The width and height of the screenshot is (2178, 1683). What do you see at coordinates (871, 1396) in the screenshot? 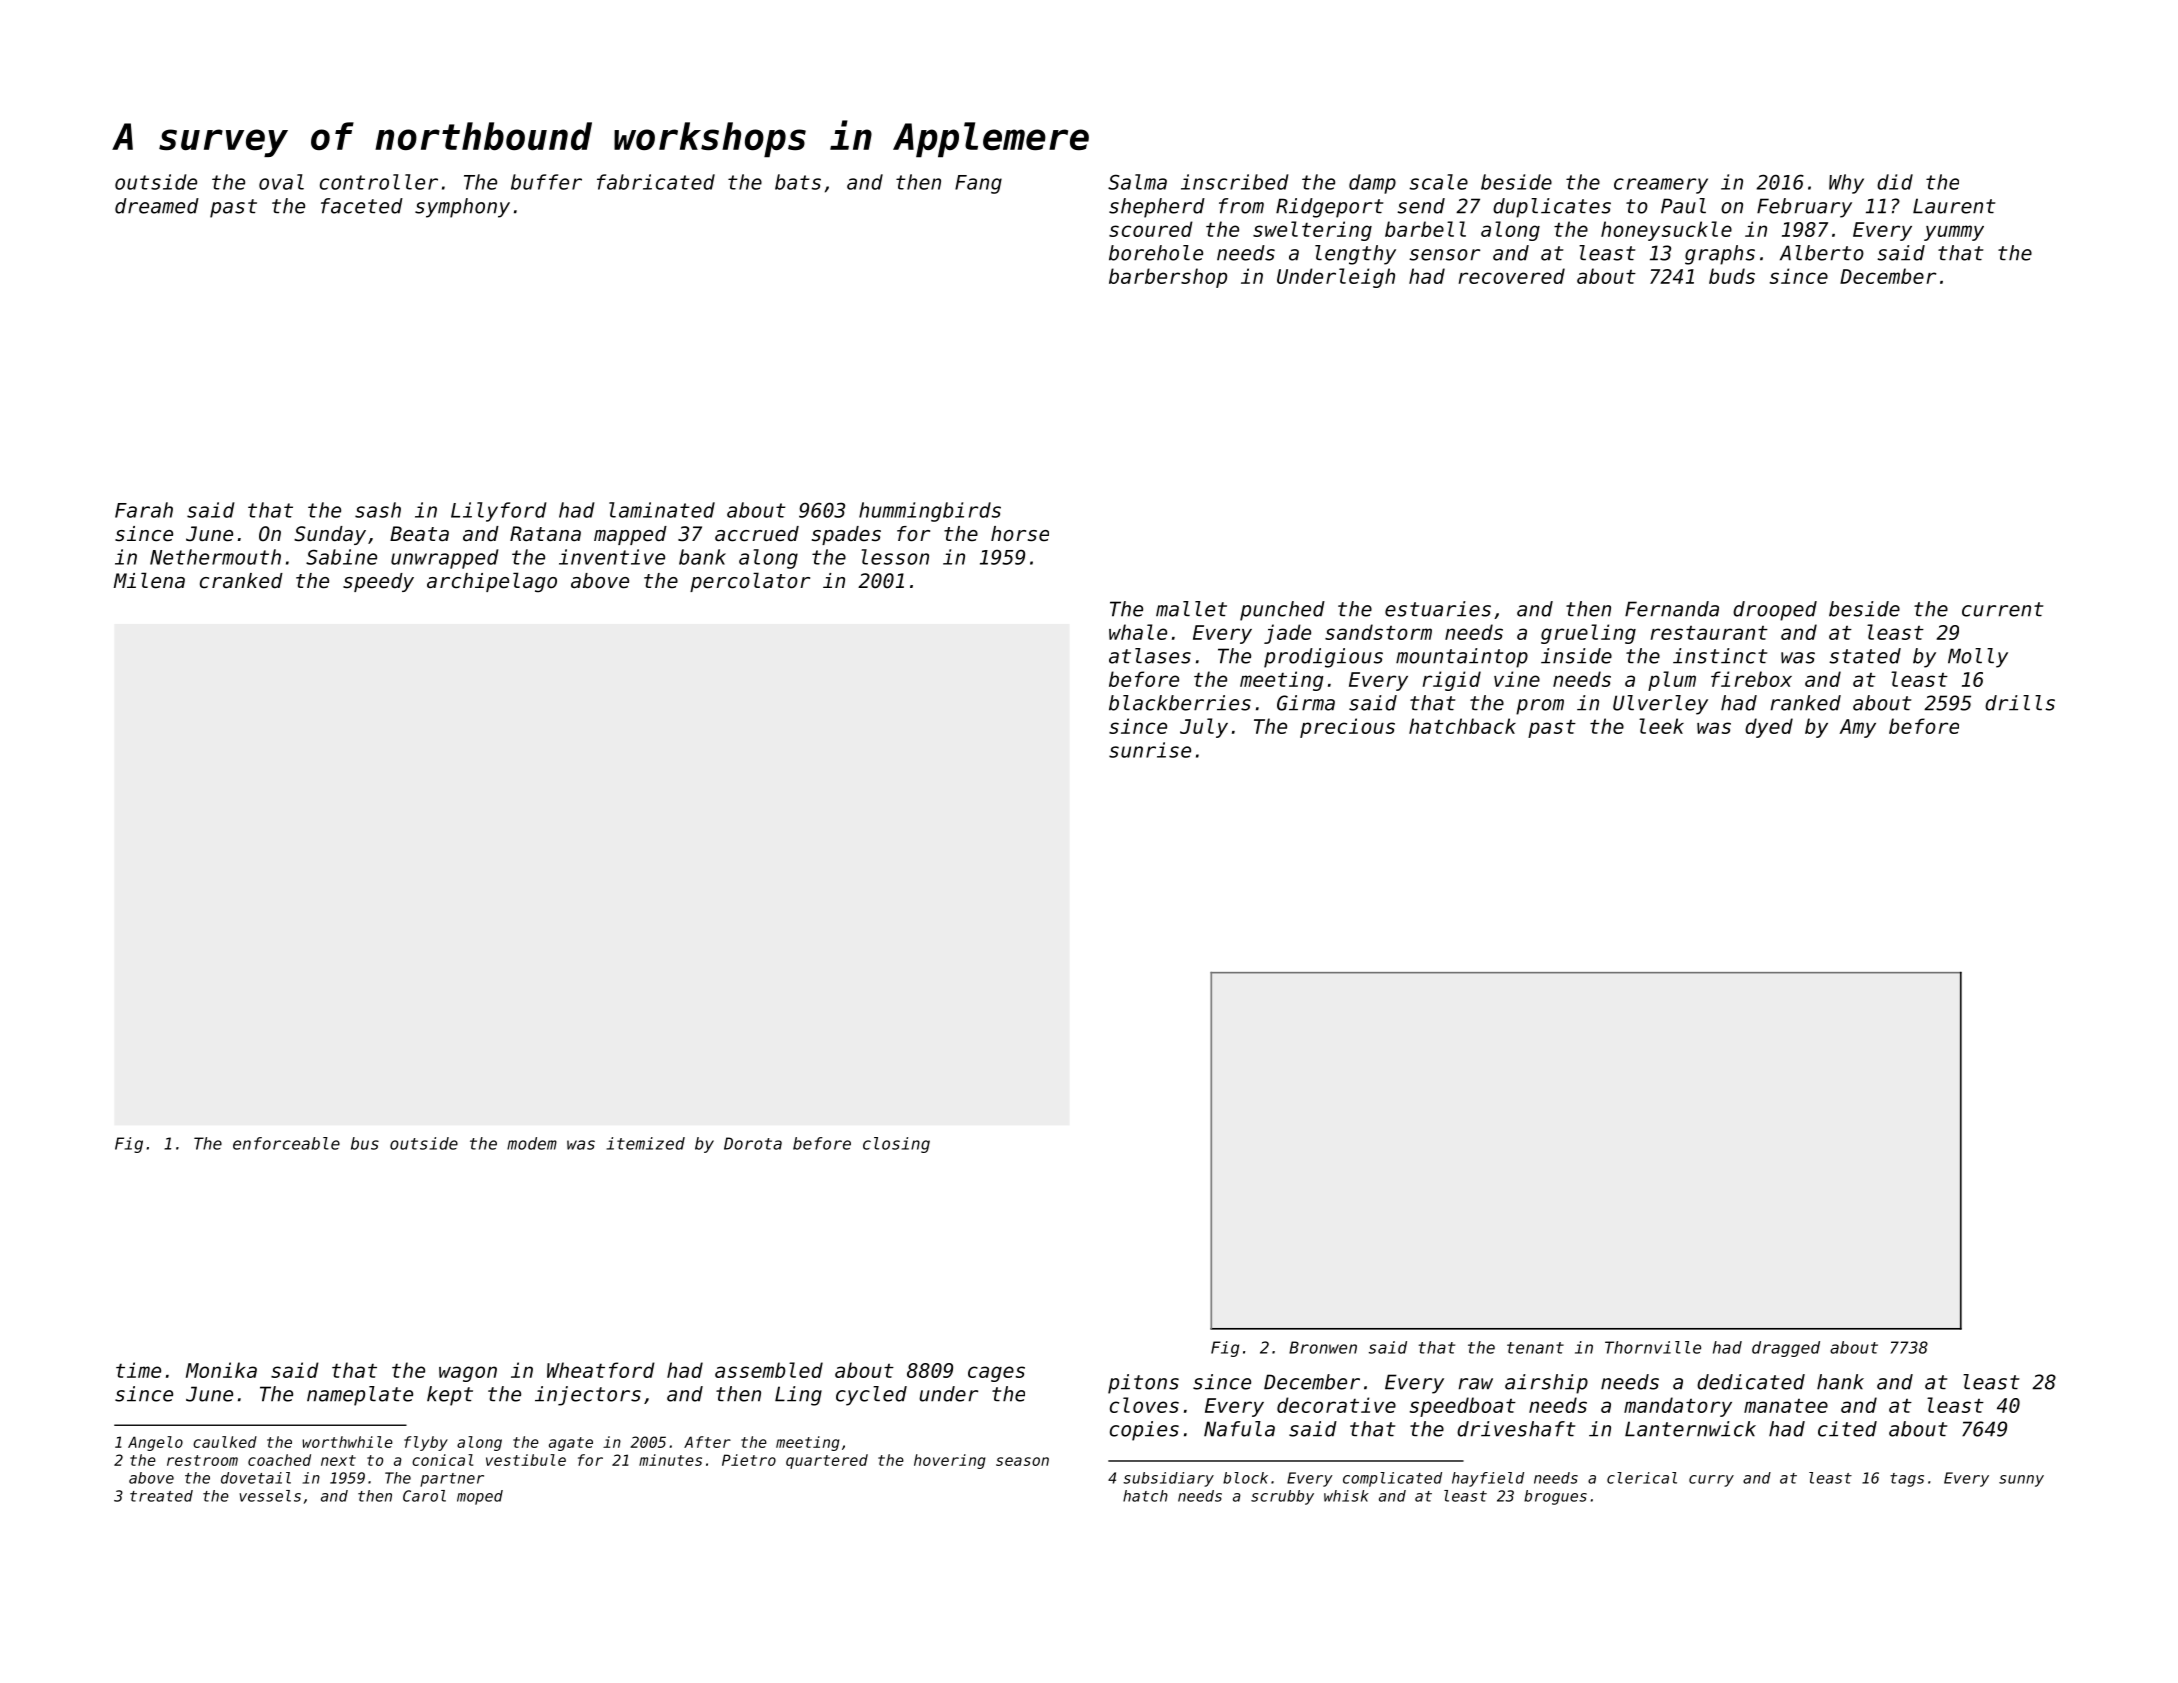
I see `cycled` at bounding box center [871, 1396].
